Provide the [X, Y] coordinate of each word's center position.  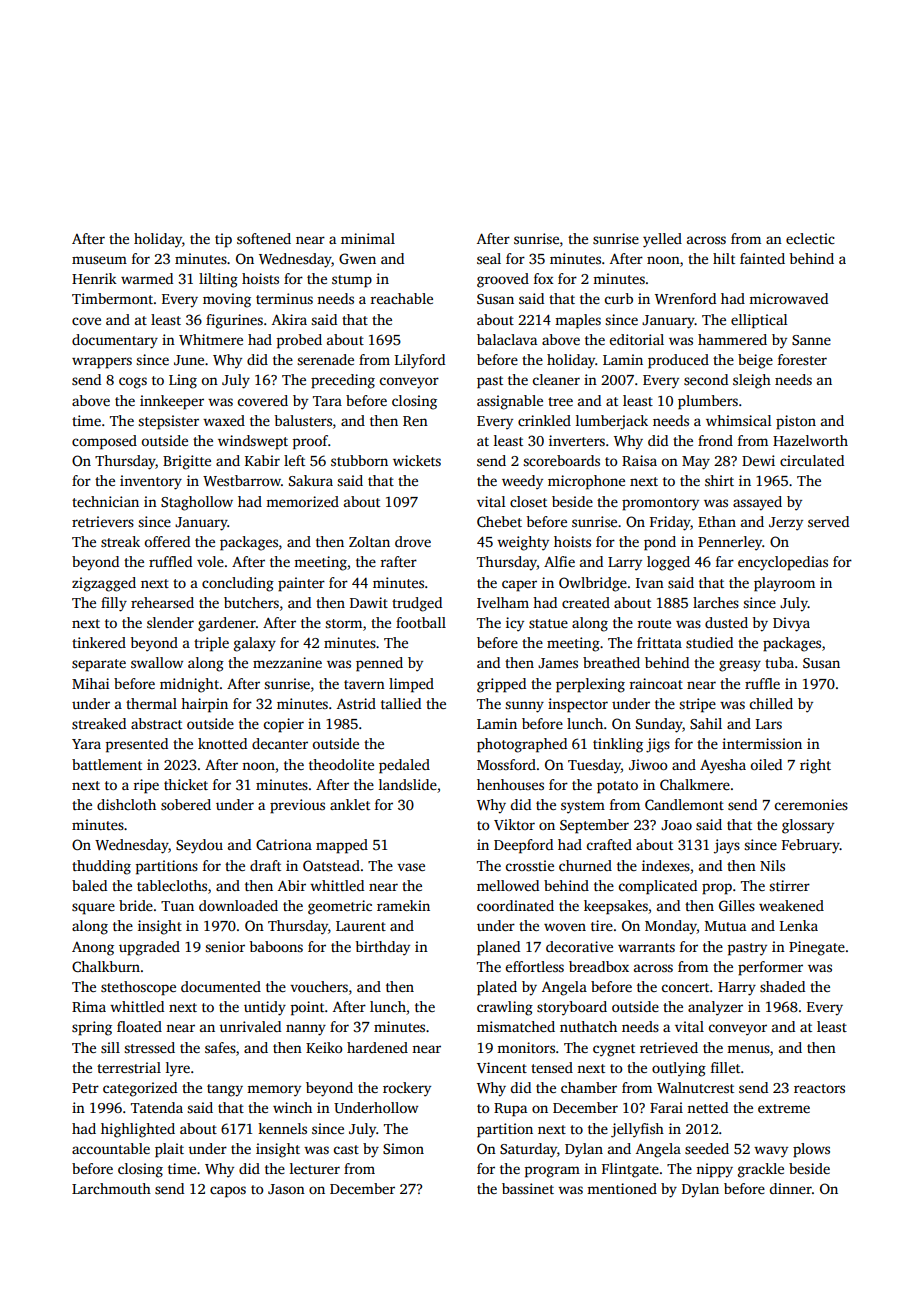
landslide [408, 784]
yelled [662, 240]
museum [99, 260]
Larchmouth [111, 1188]
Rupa [510, 1110]
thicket [186, 784]
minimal [368, 238]
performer [770, 968]
